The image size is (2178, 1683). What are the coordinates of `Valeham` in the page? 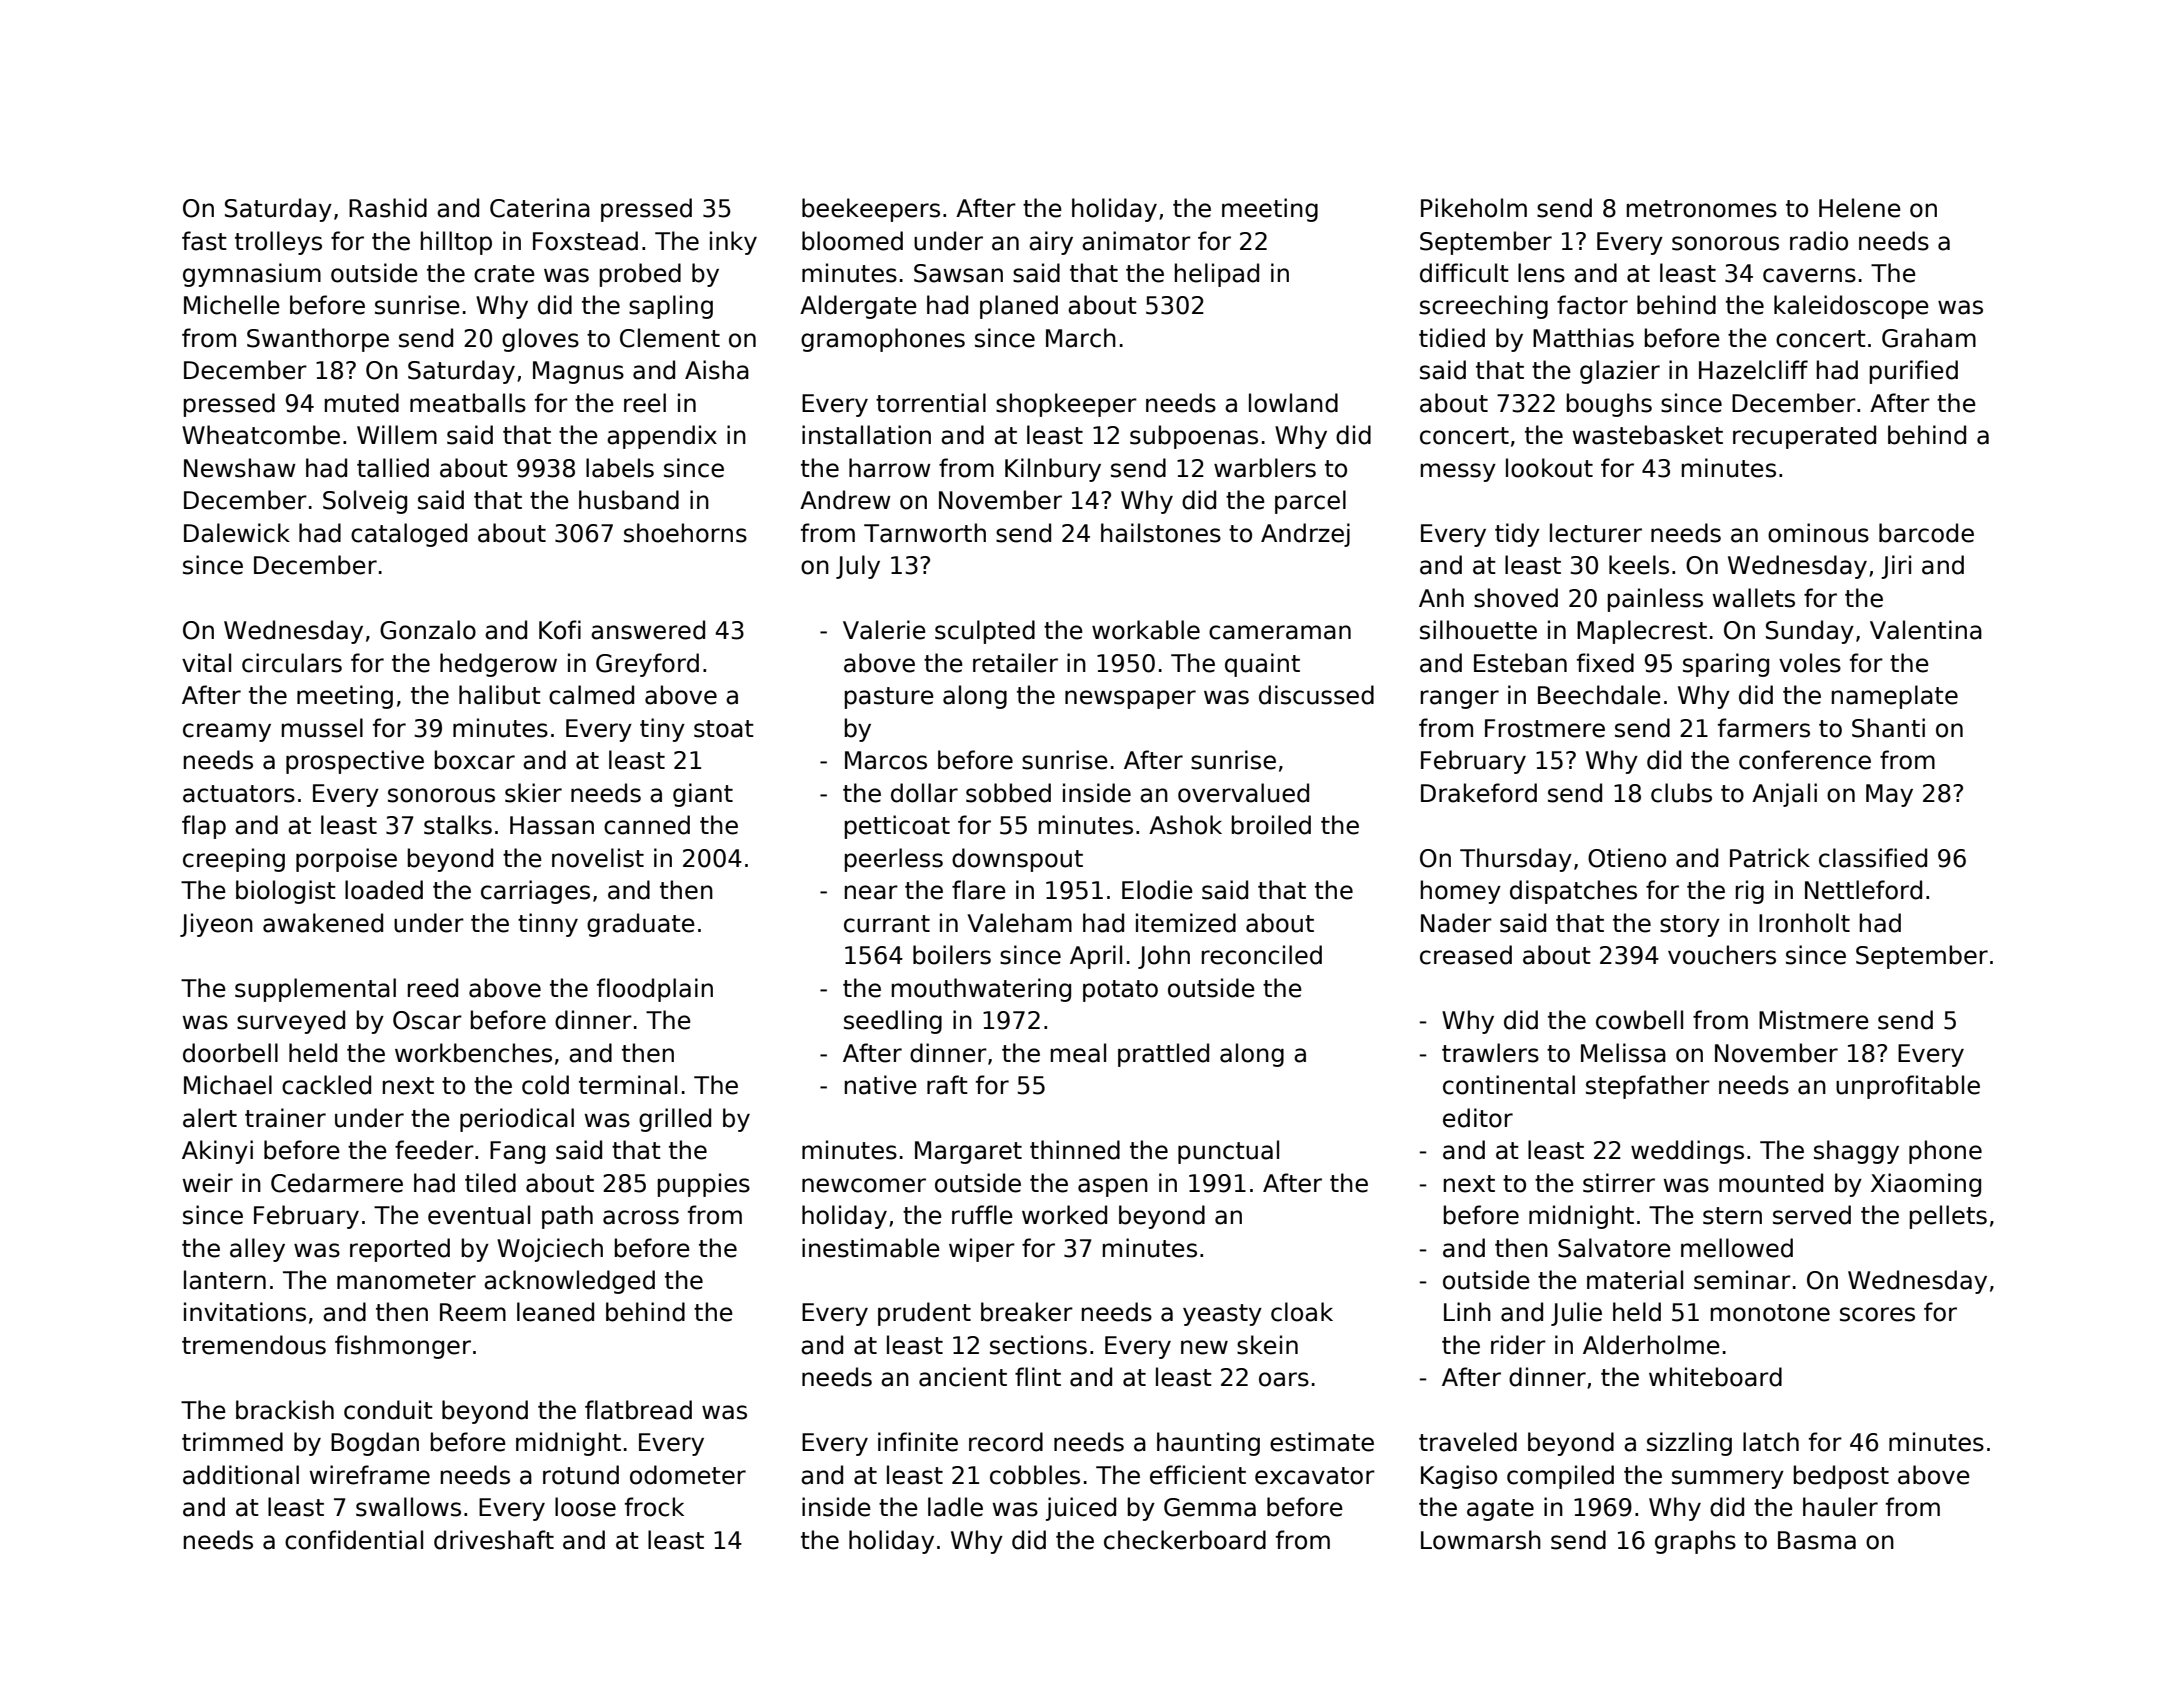 It's located at (1019, 923).
